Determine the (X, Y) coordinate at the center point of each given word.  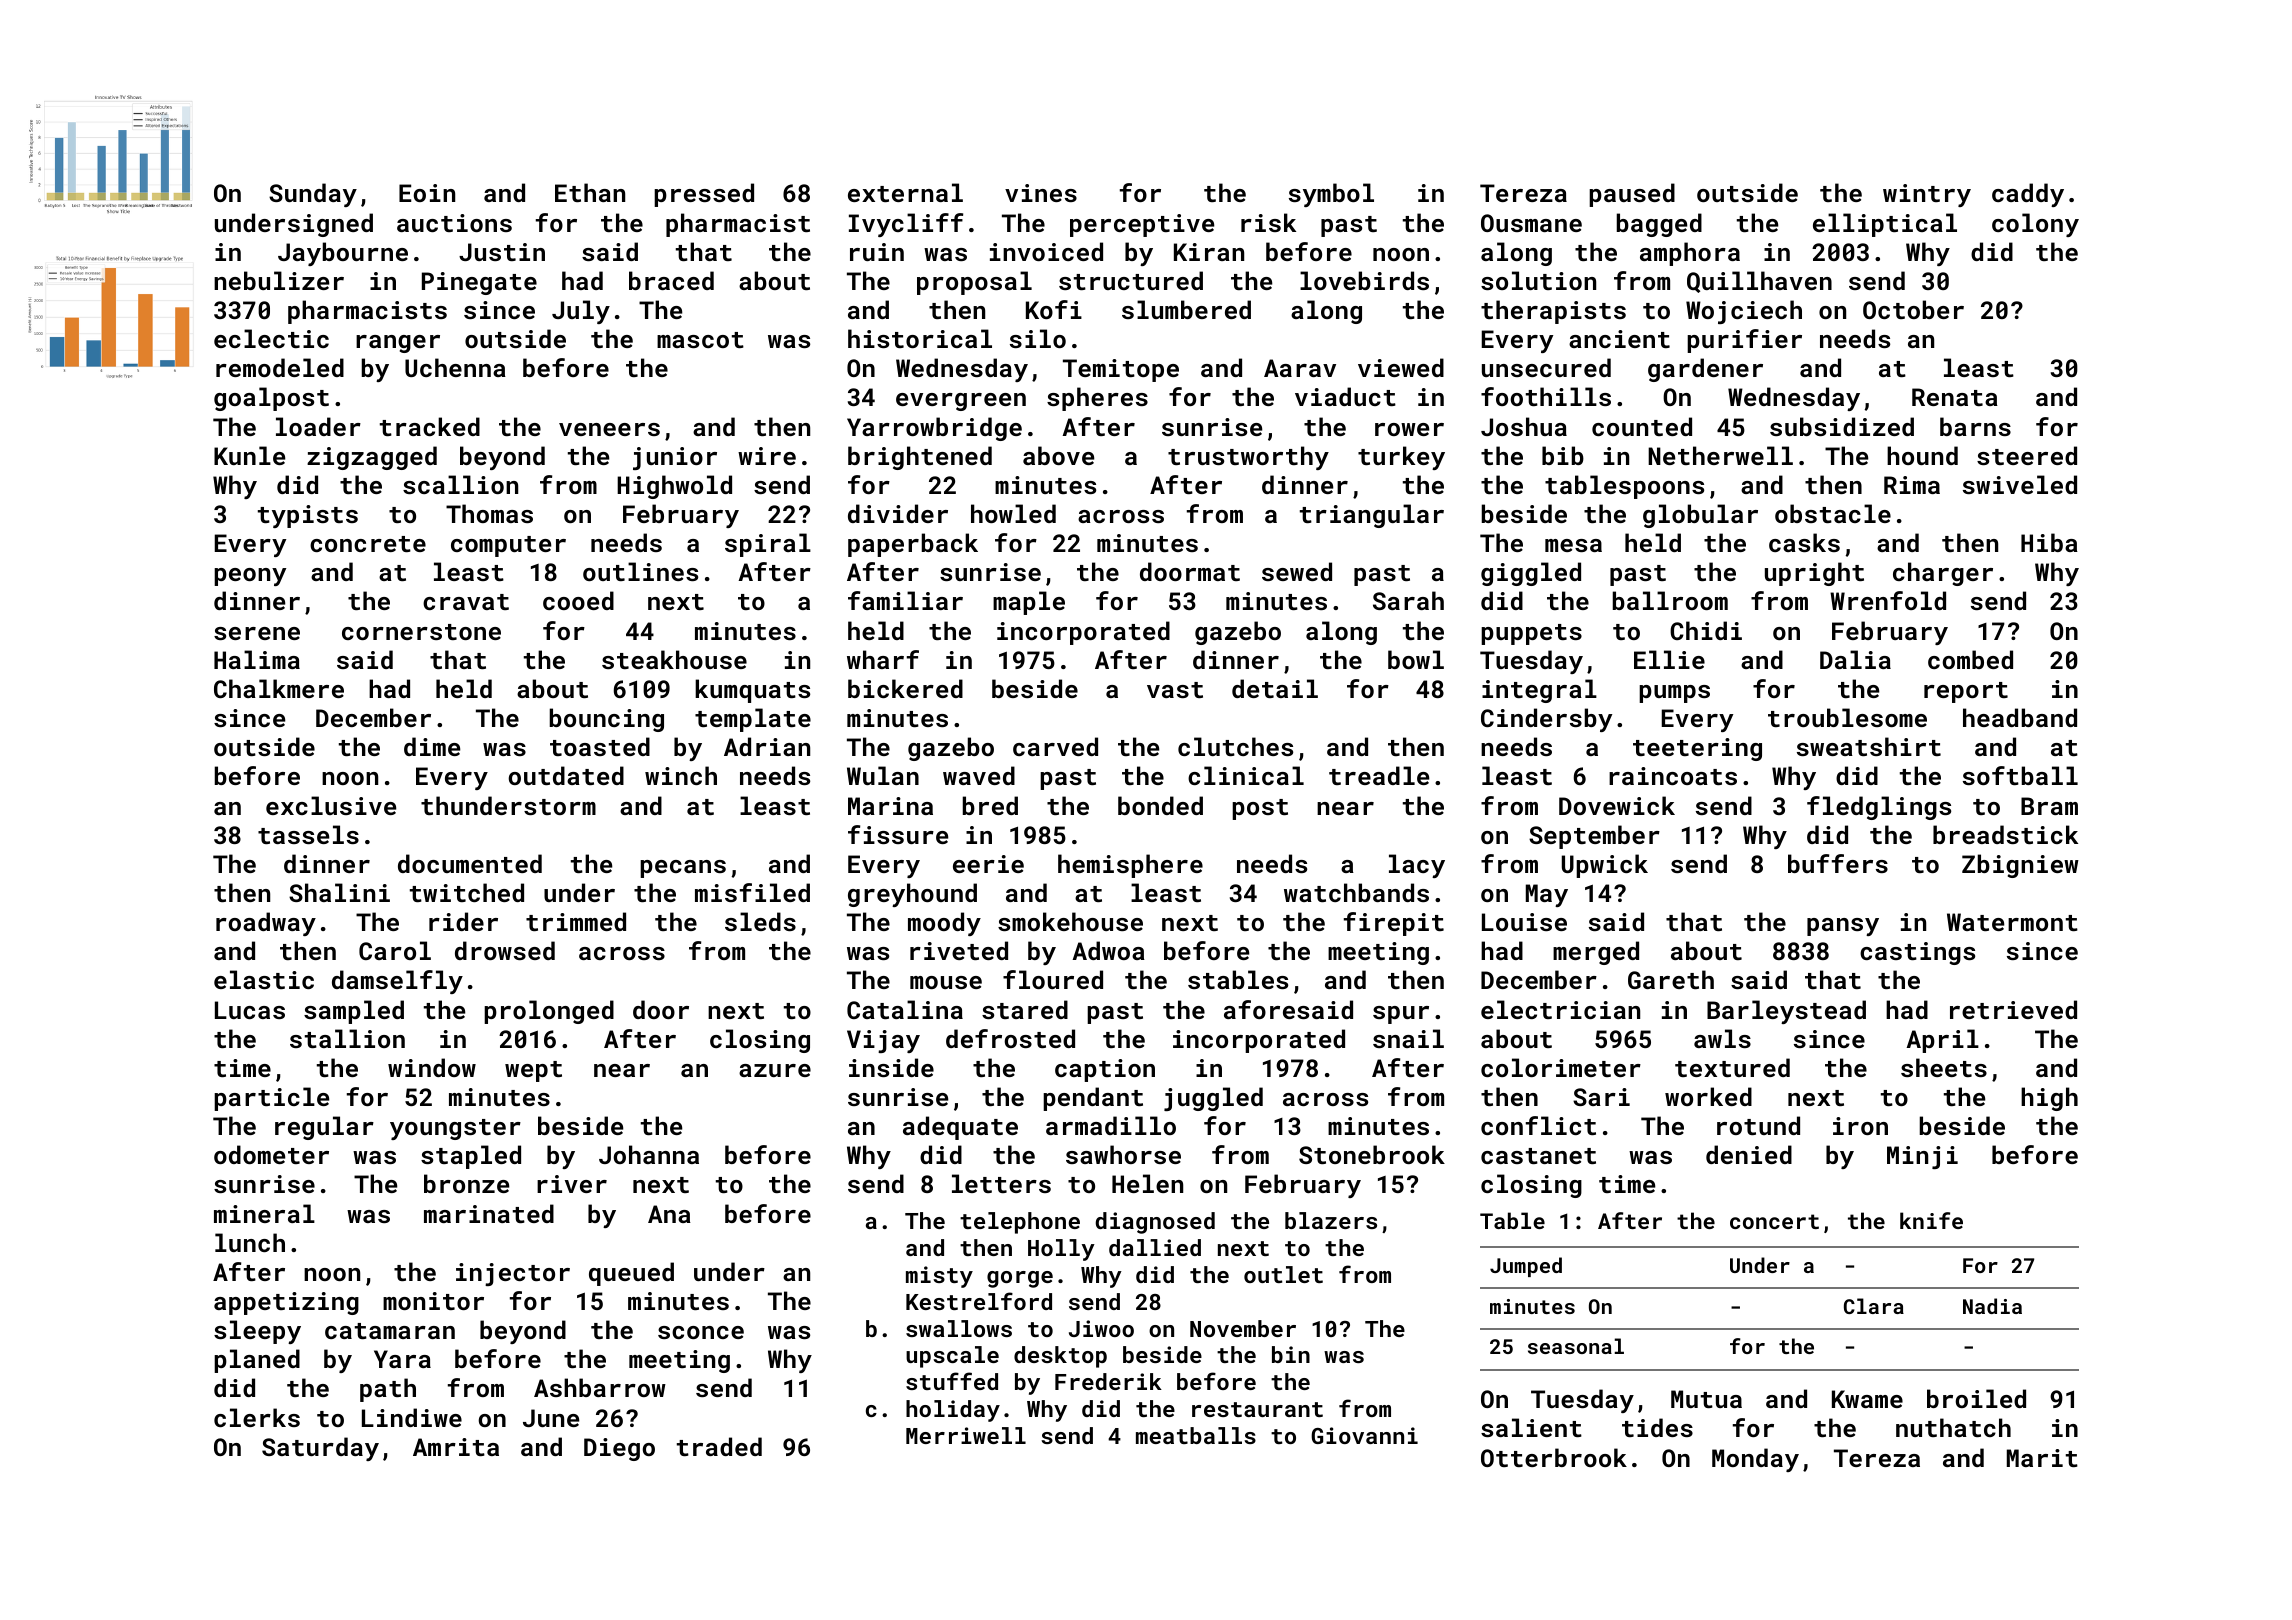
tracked (430, 426)
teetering (1697, 749)
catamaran (390, 1331)
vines (1041, 193)
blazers (1331, 1220)
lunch (250, 1242)
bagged (1659, 225)
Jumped (1526, 1267)
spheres (1097, 399)
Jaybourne (343, 254)
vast (1175, 690)
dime (432, 746)
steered (2027, 455)
